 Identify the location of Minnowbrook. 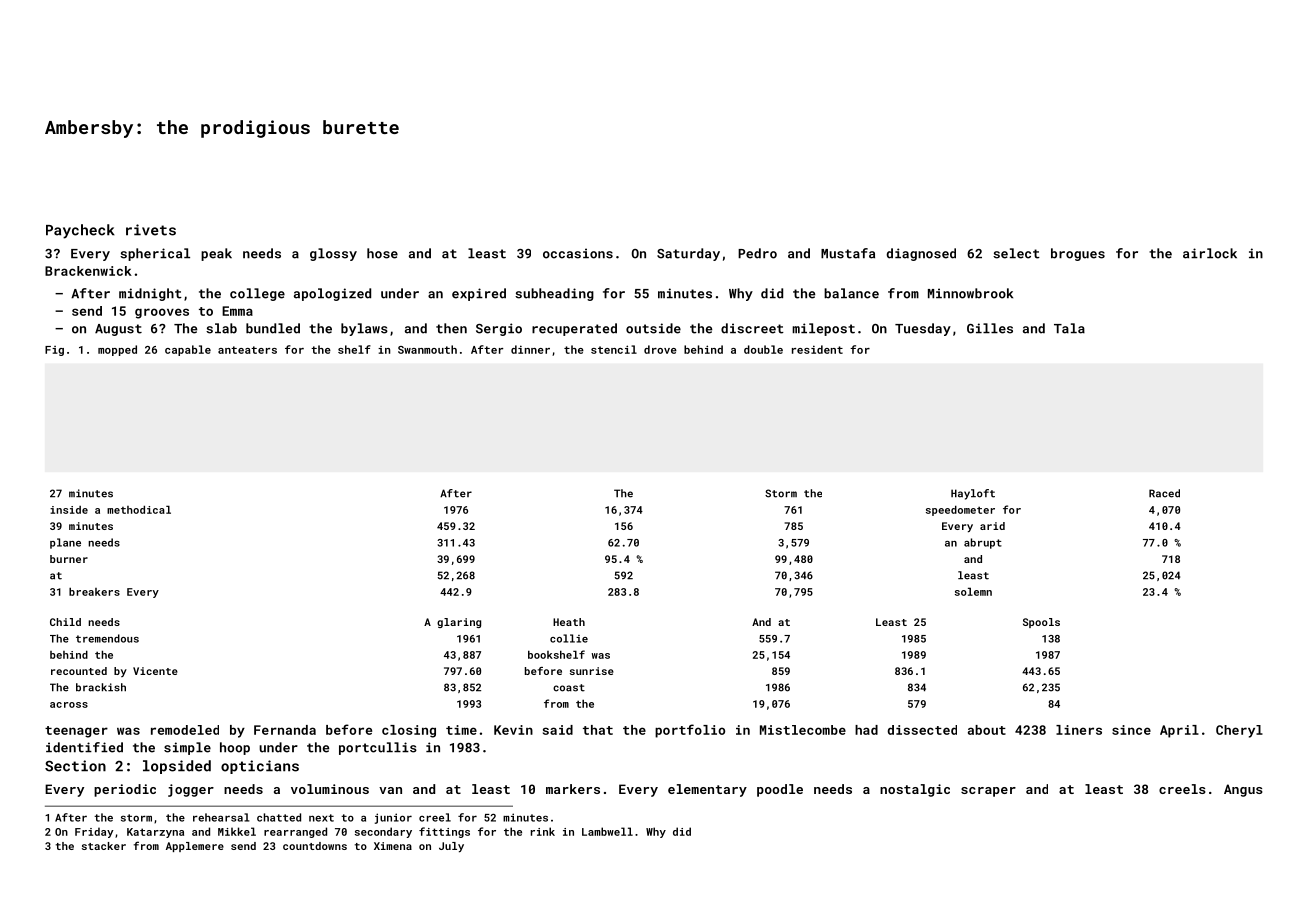
(970, 293).
